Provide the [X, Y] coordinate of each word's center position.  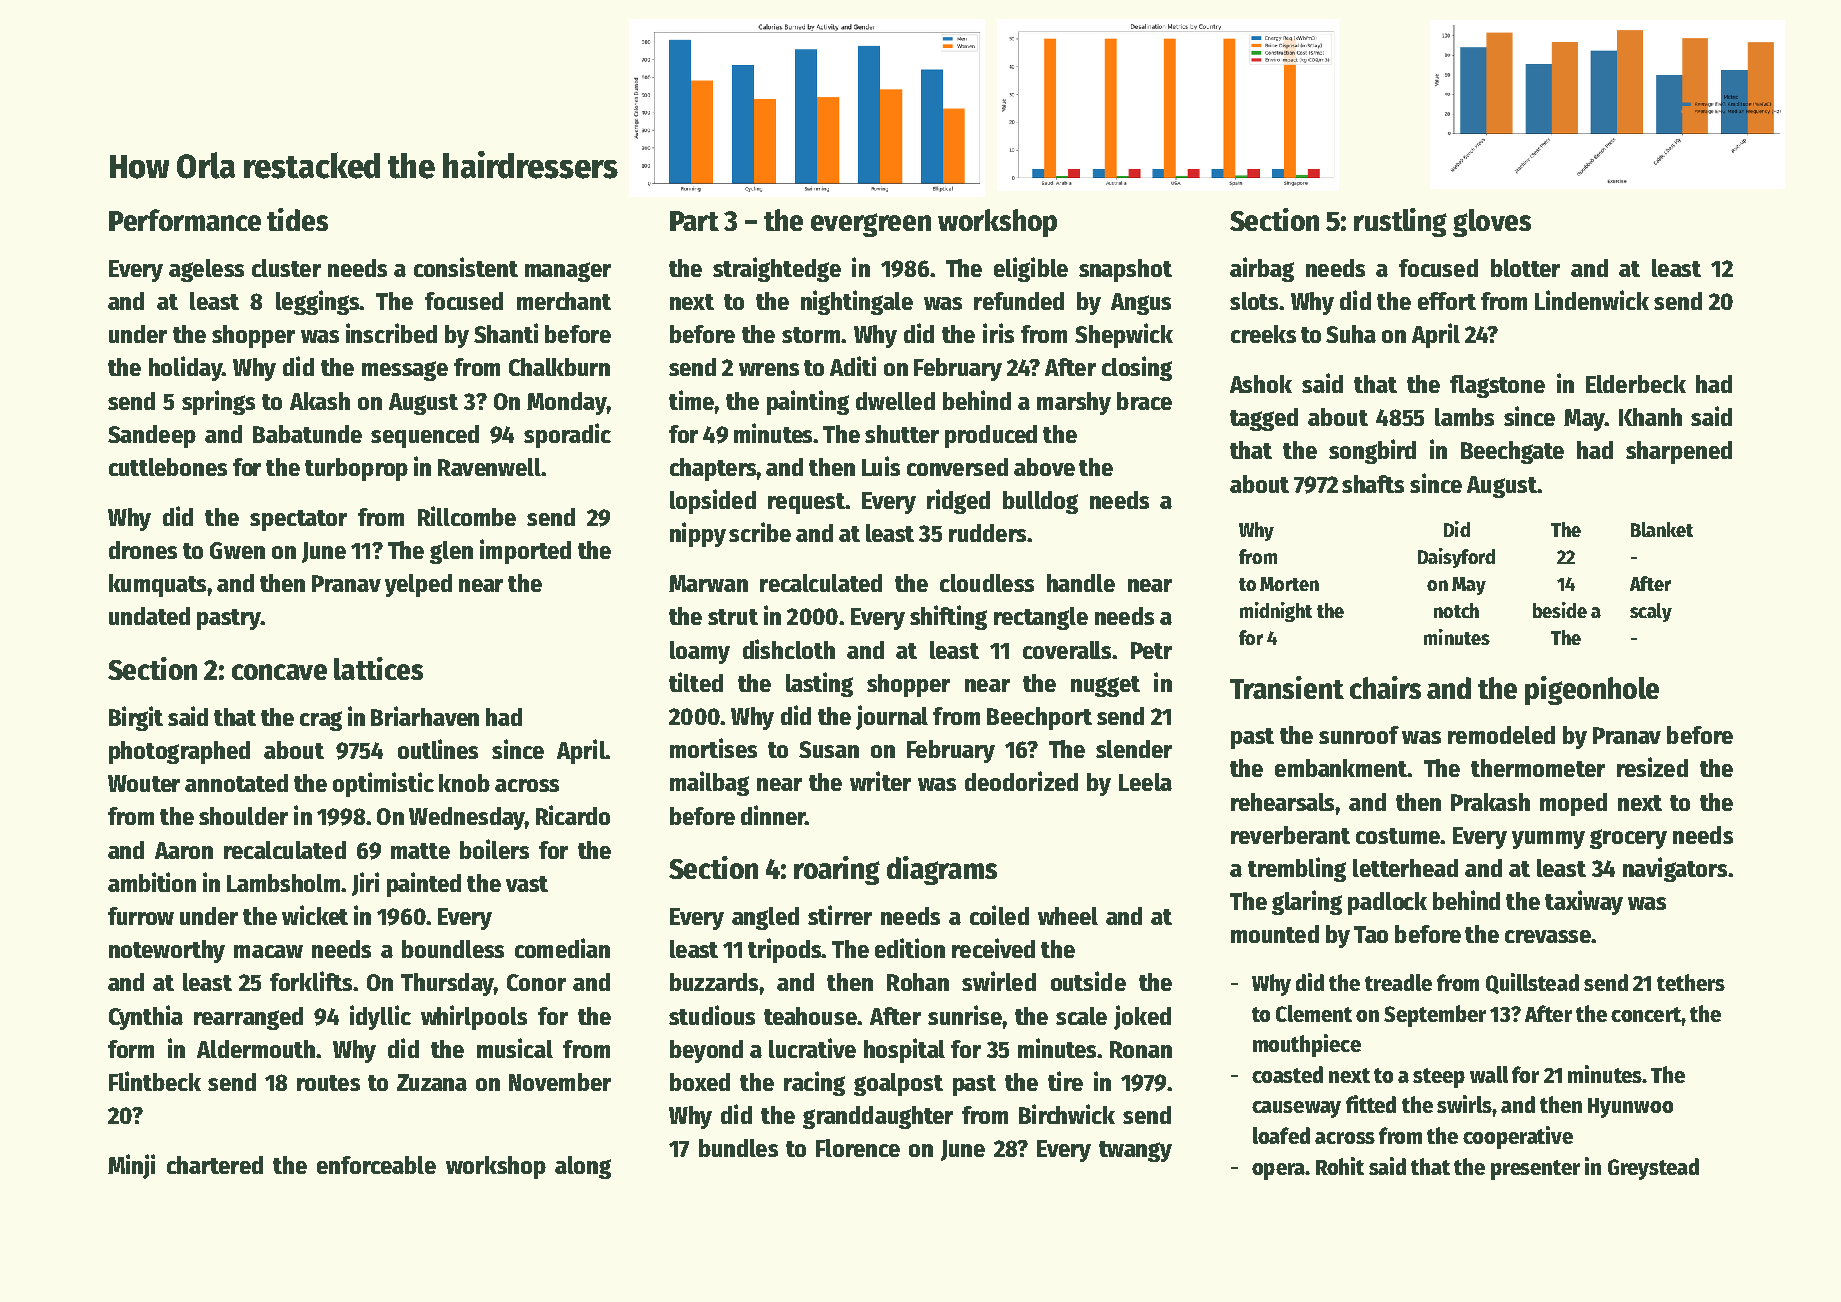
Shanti [506, 333]
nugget [1105, 686]
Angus [1141, 304]
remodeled [1501, 735]
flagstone [1497, 386]
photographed [179, 752]
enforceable [376, 1165]
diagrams [942, 870]
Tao [1371, 934]
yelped [418, 585]
